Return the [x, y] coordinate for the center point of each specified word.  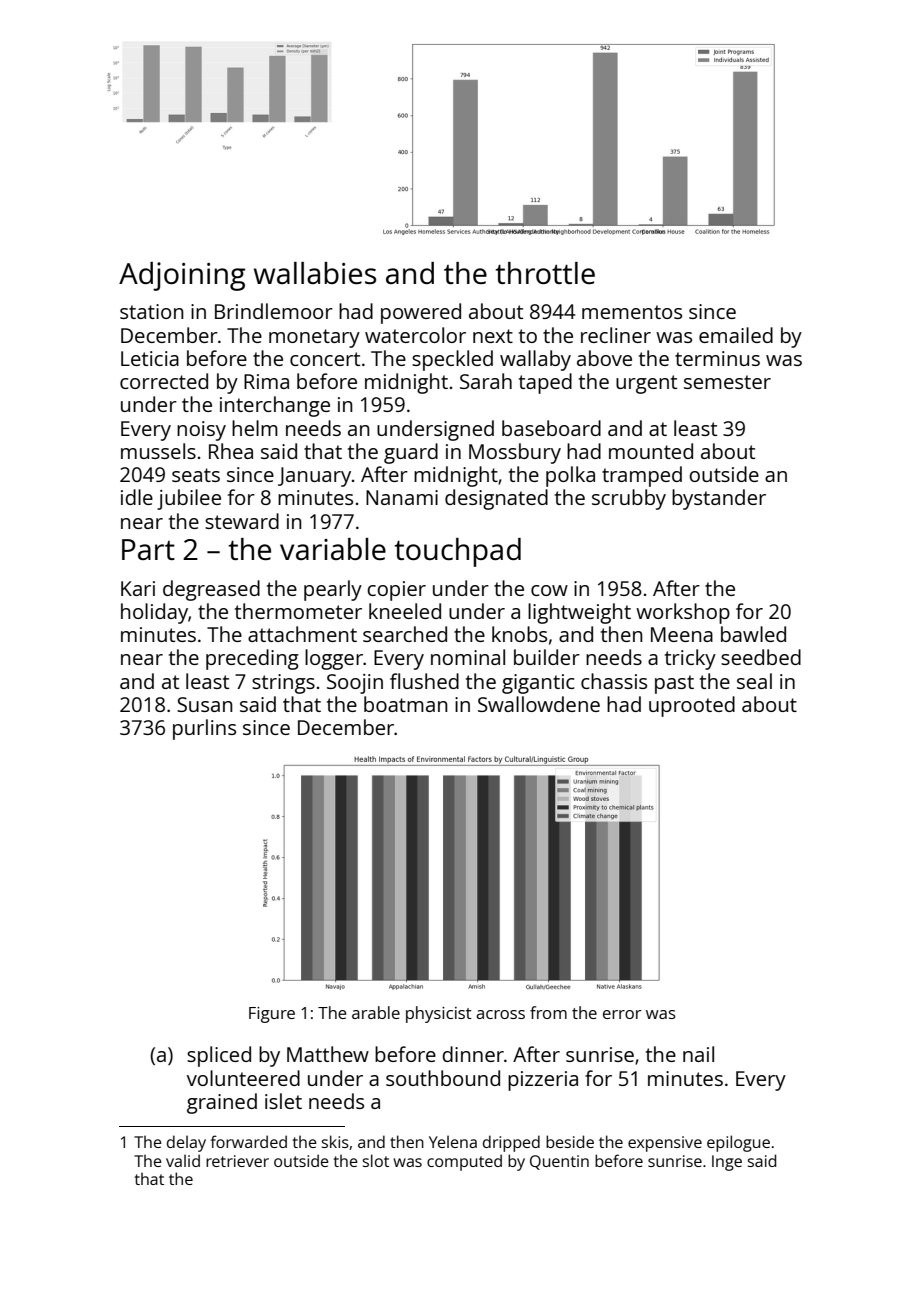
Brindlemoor [274, 311]
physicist [439, 1014]
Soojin [355, 684]
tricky [690, 659]
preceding [252, 659]
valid [183, 1160]
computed [464, 1162]
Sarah [486, 381]
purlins [204, 729]
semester [727, 382]
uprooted [692, 706]
